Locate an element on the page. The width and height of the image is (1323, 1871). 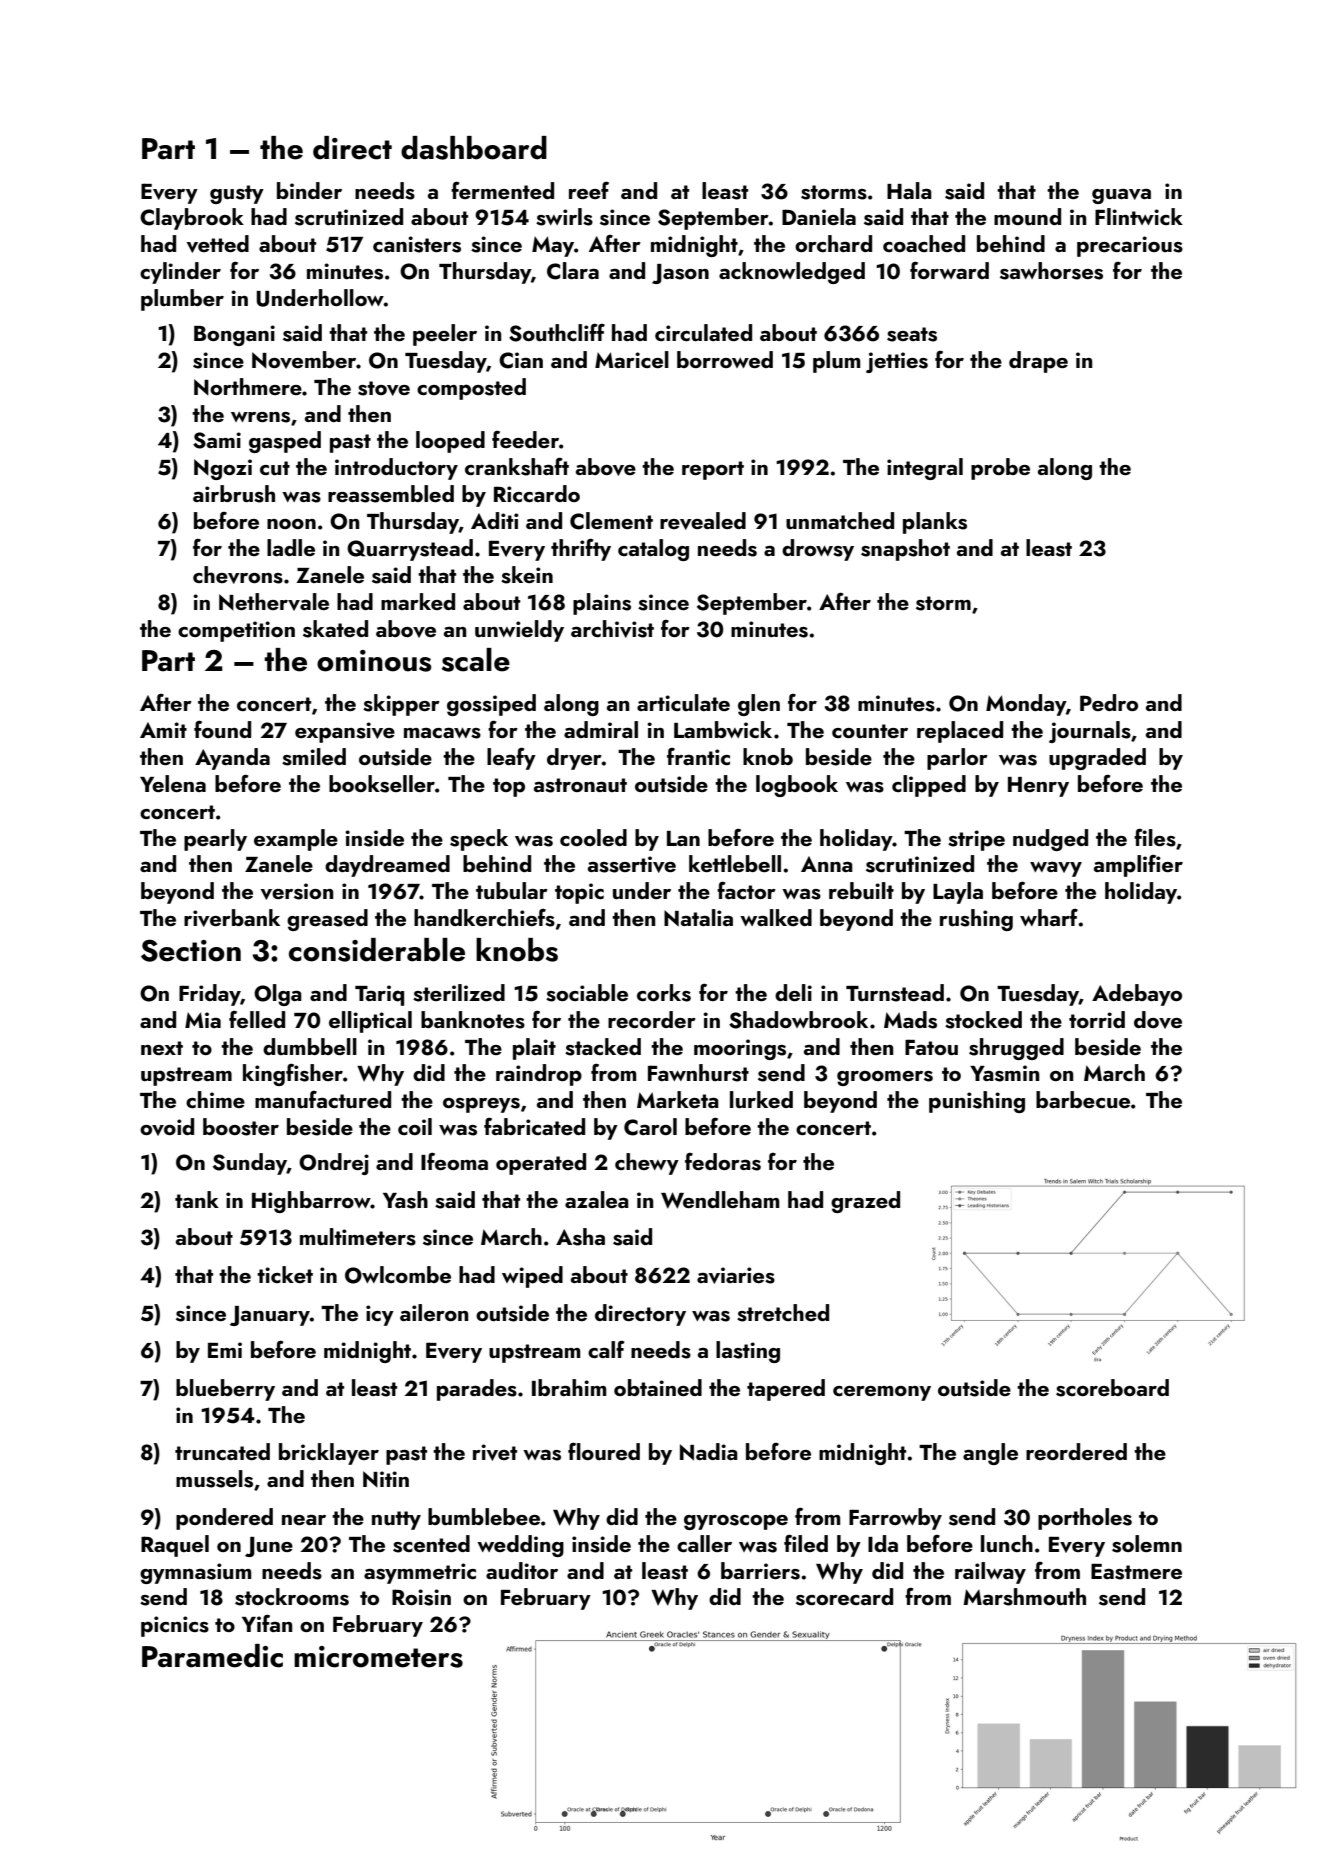
glen is located at coordinates (759, 705).
